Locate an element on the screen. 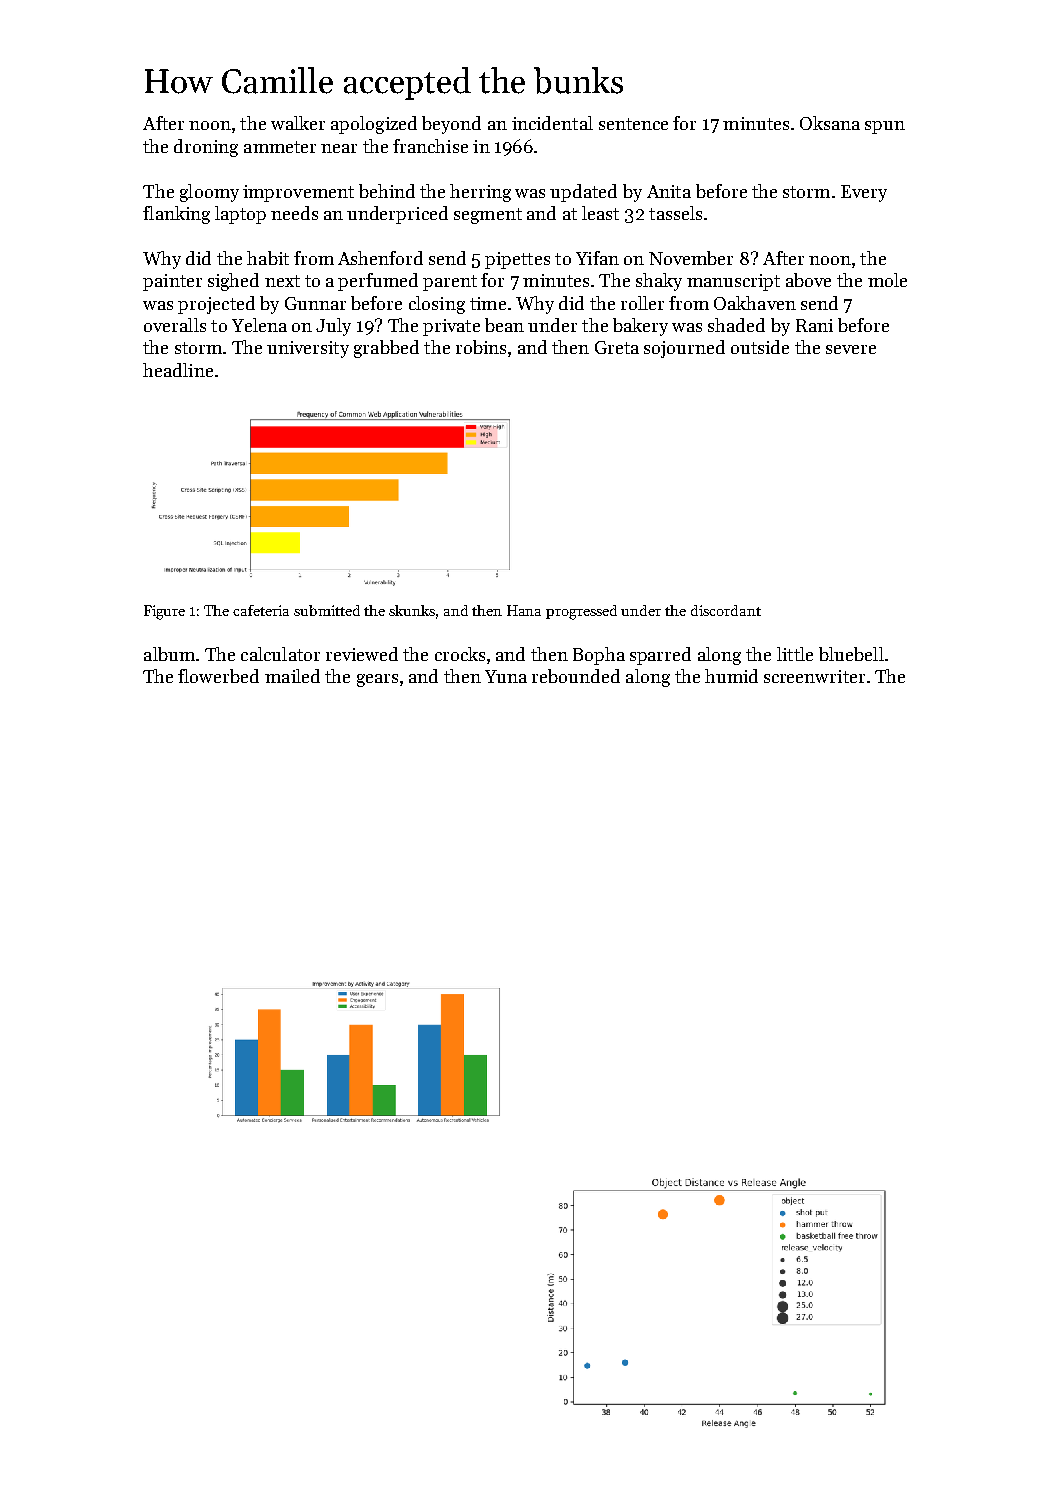 The image size is (1056, 1499). cafeteria is located at coordinates (261, 610).
